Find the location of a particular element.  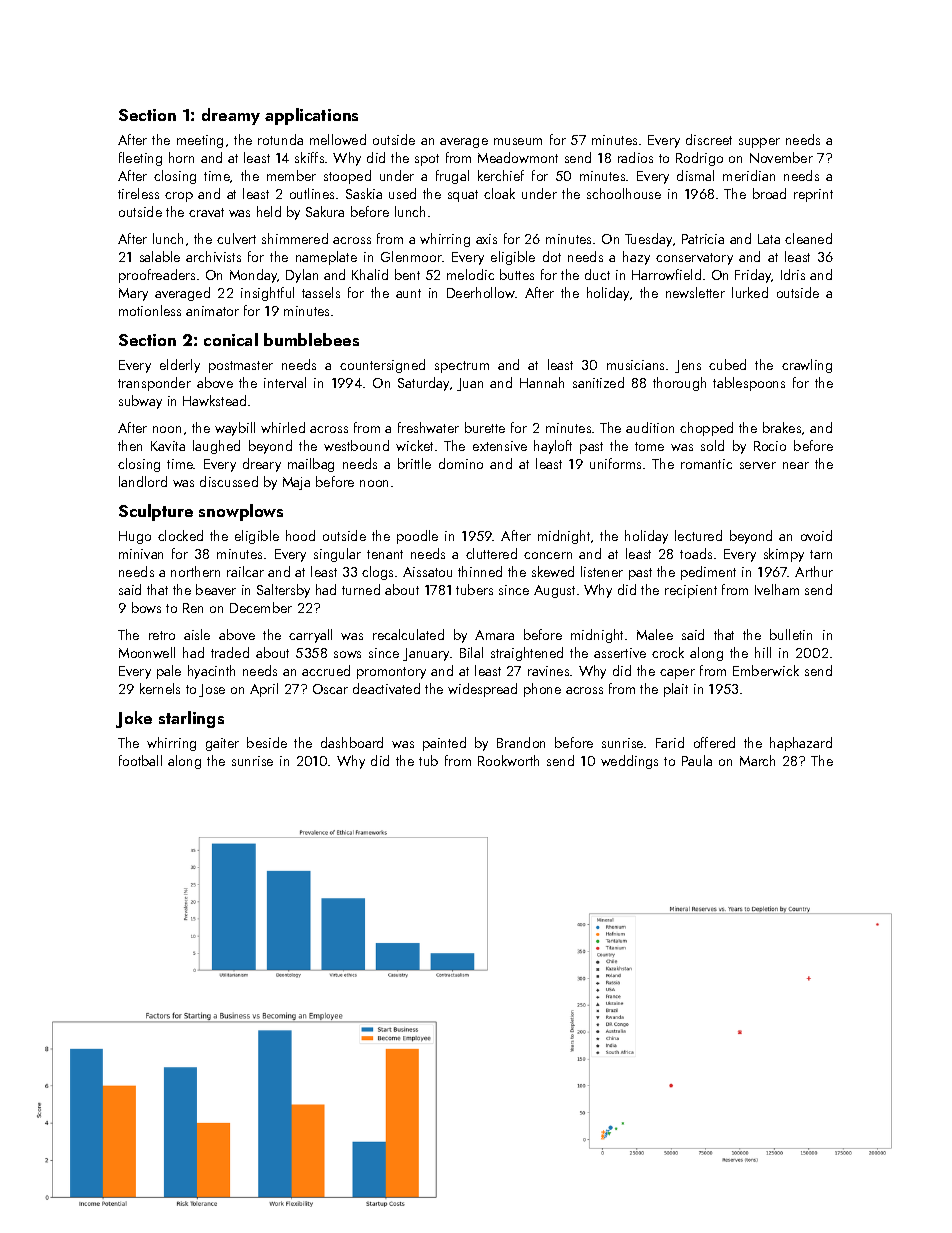

discreet is located at coordinates (709, 139).
